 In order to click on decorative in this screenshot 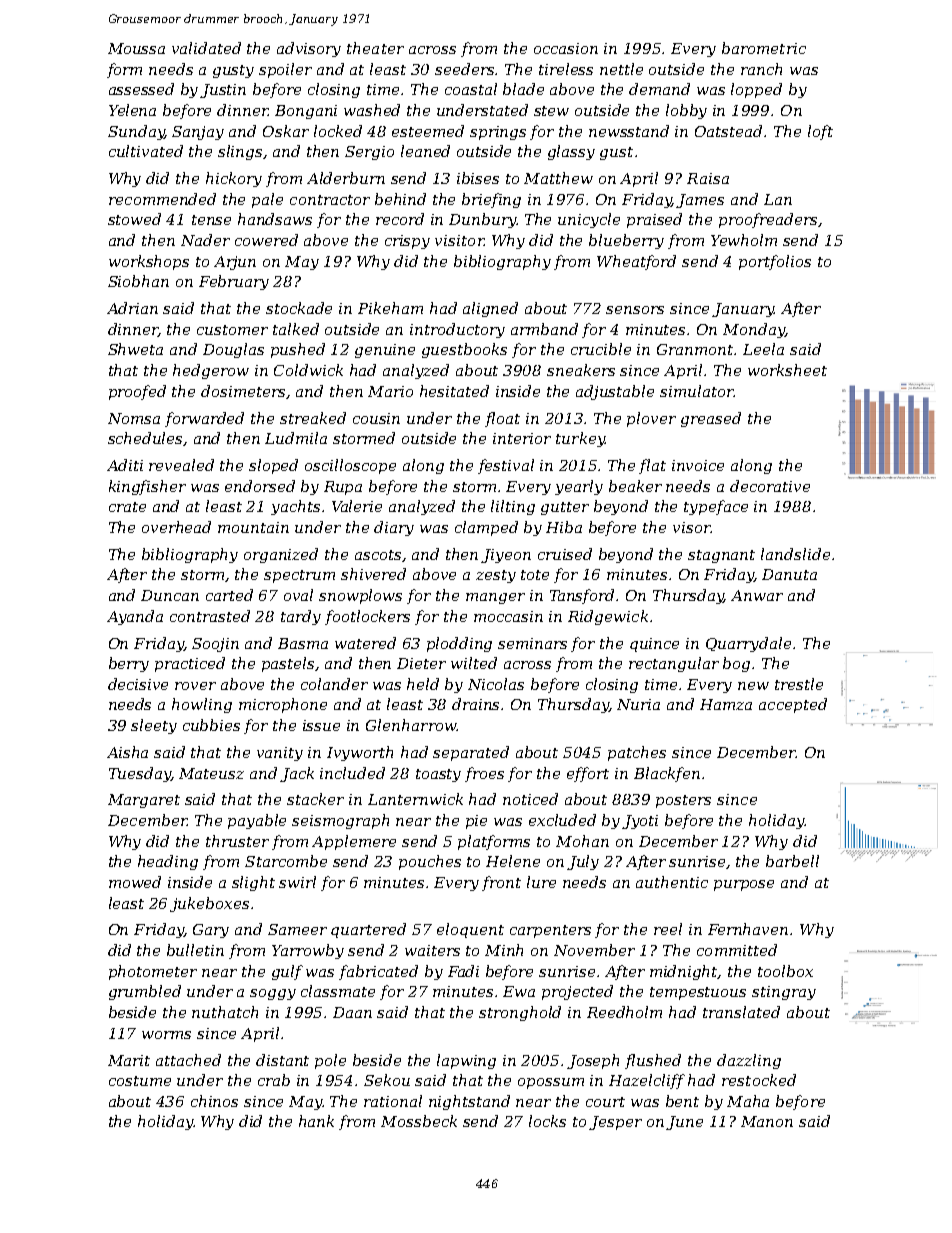, I will do `click(770, 486)`.
